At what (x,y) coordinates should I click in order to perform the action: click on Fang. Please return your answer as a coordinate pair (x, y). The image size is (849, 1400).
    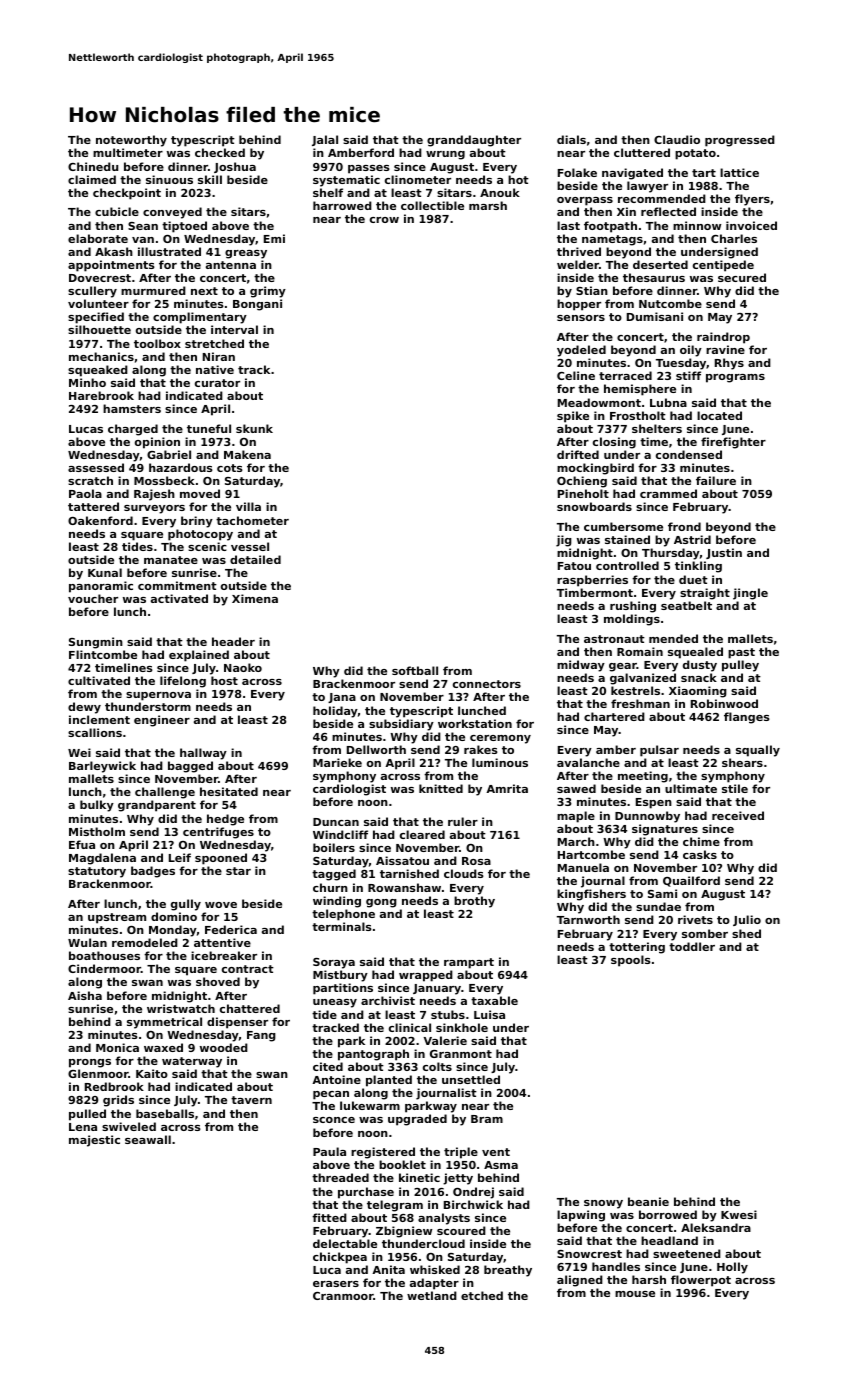
    Looking at the image, I should click on (261, 1036).
